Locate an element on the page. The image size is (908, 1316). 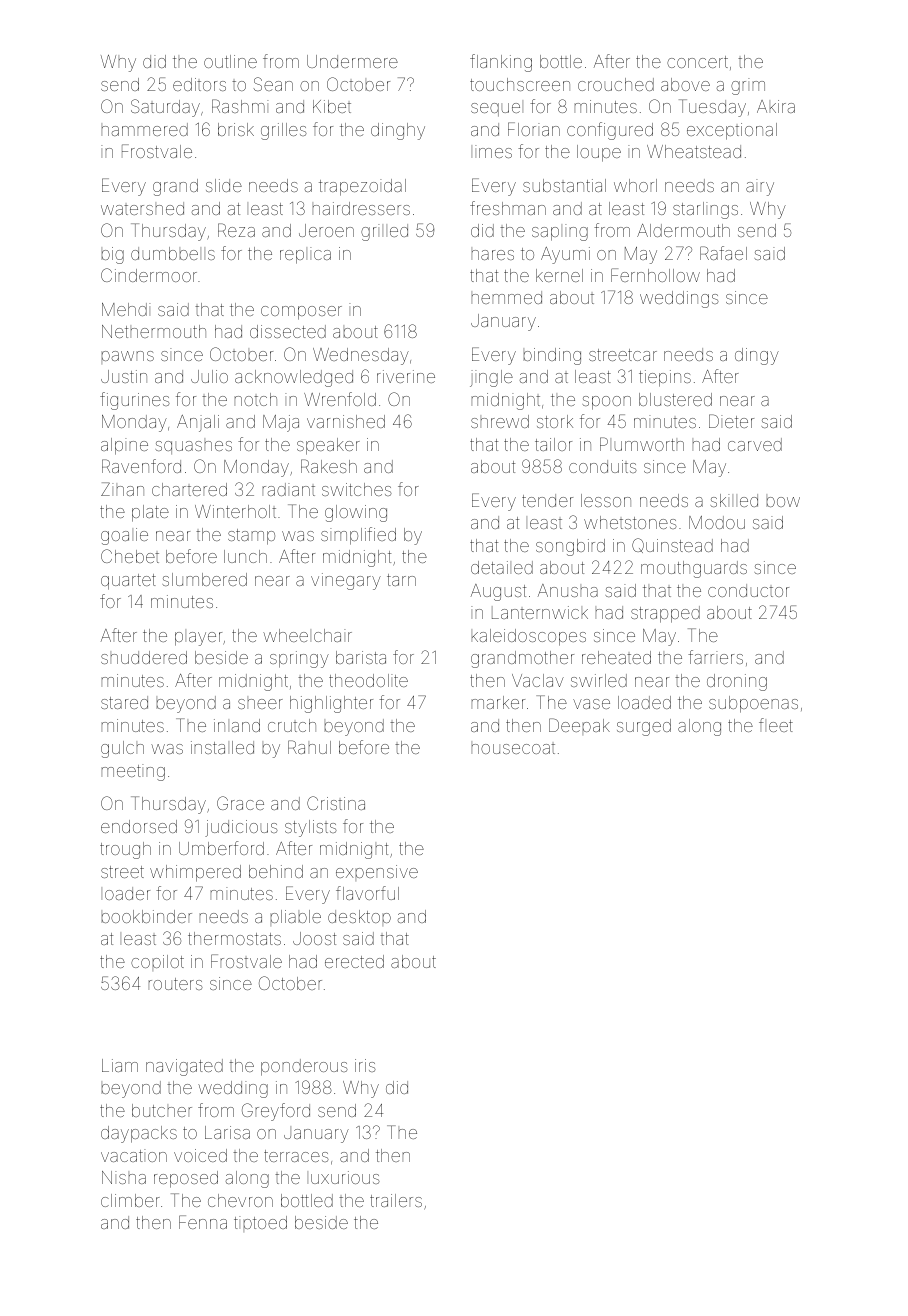
conductor is located at coordinates (748, 590).
